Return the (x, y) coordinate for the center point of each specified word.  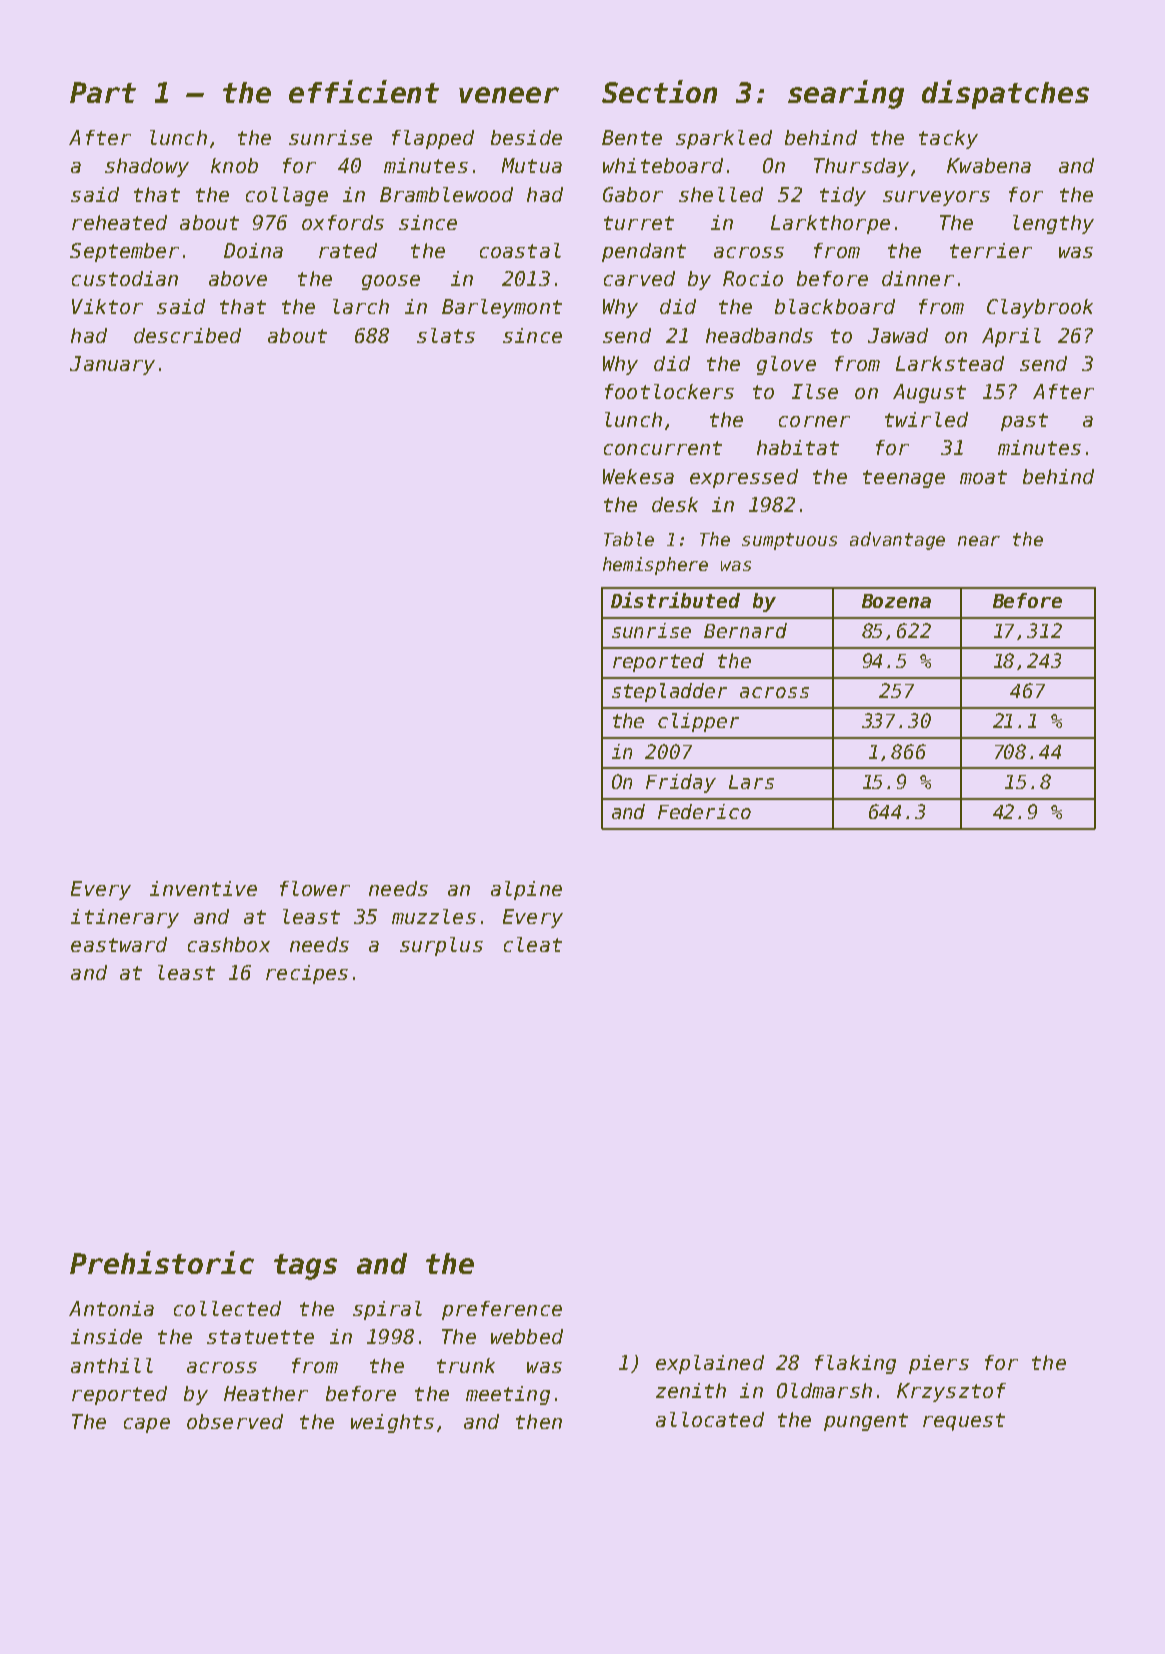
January (112, 365)
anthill (112, 1365)
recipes (307, 974)
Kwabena (989, 165)
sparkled (724, 139)
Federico (704, 811)
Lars (751, 782)
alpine (526, 890)
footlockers (669, 391)
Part (103, 92)
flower (315, 888)
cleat (533, 944)
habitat (798, 447)
